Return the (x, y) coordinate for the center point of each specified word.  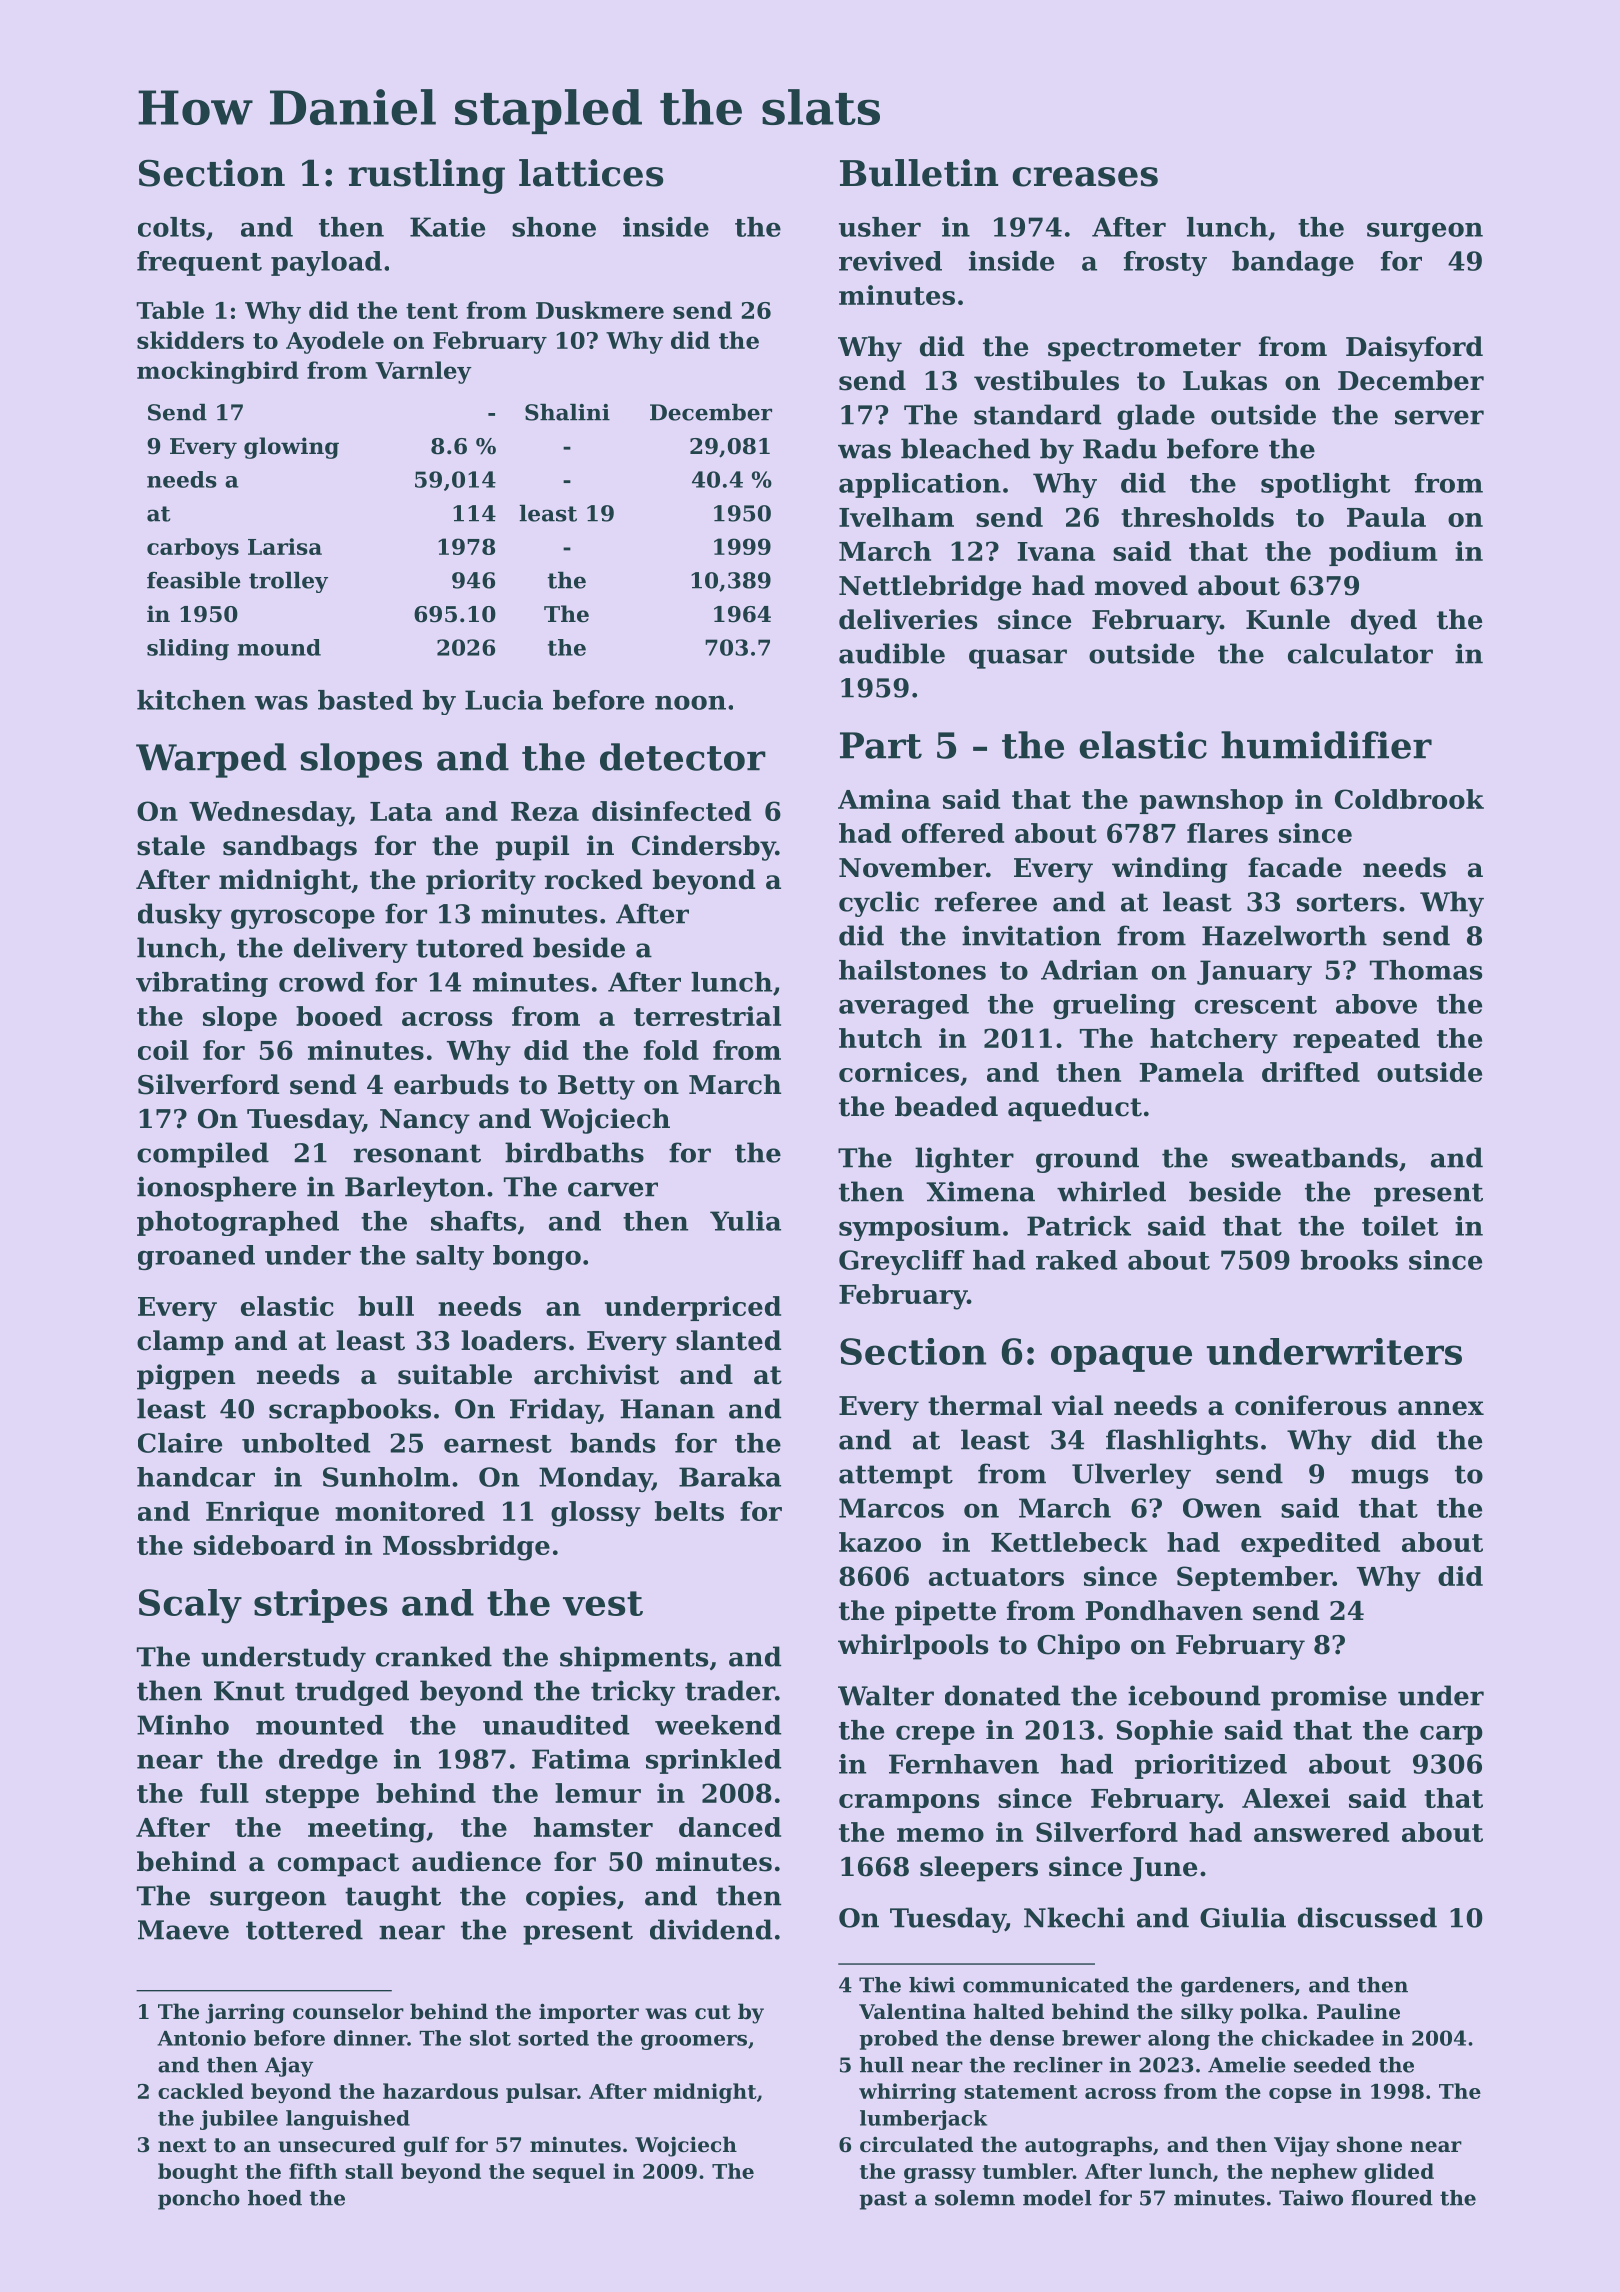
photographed (238, 1223)
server (1439, 417)
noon (690, 702)
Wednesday (269, 814)
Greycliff (902, 1262)
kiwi (932, 1985)
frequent (199, 263)
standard (1037, 414)
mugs (1389, 1479)
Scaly (190, 1606)
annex (1441, 1408)
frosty (1165, 263)
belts (689, 1511)
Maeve (183, 1930)
